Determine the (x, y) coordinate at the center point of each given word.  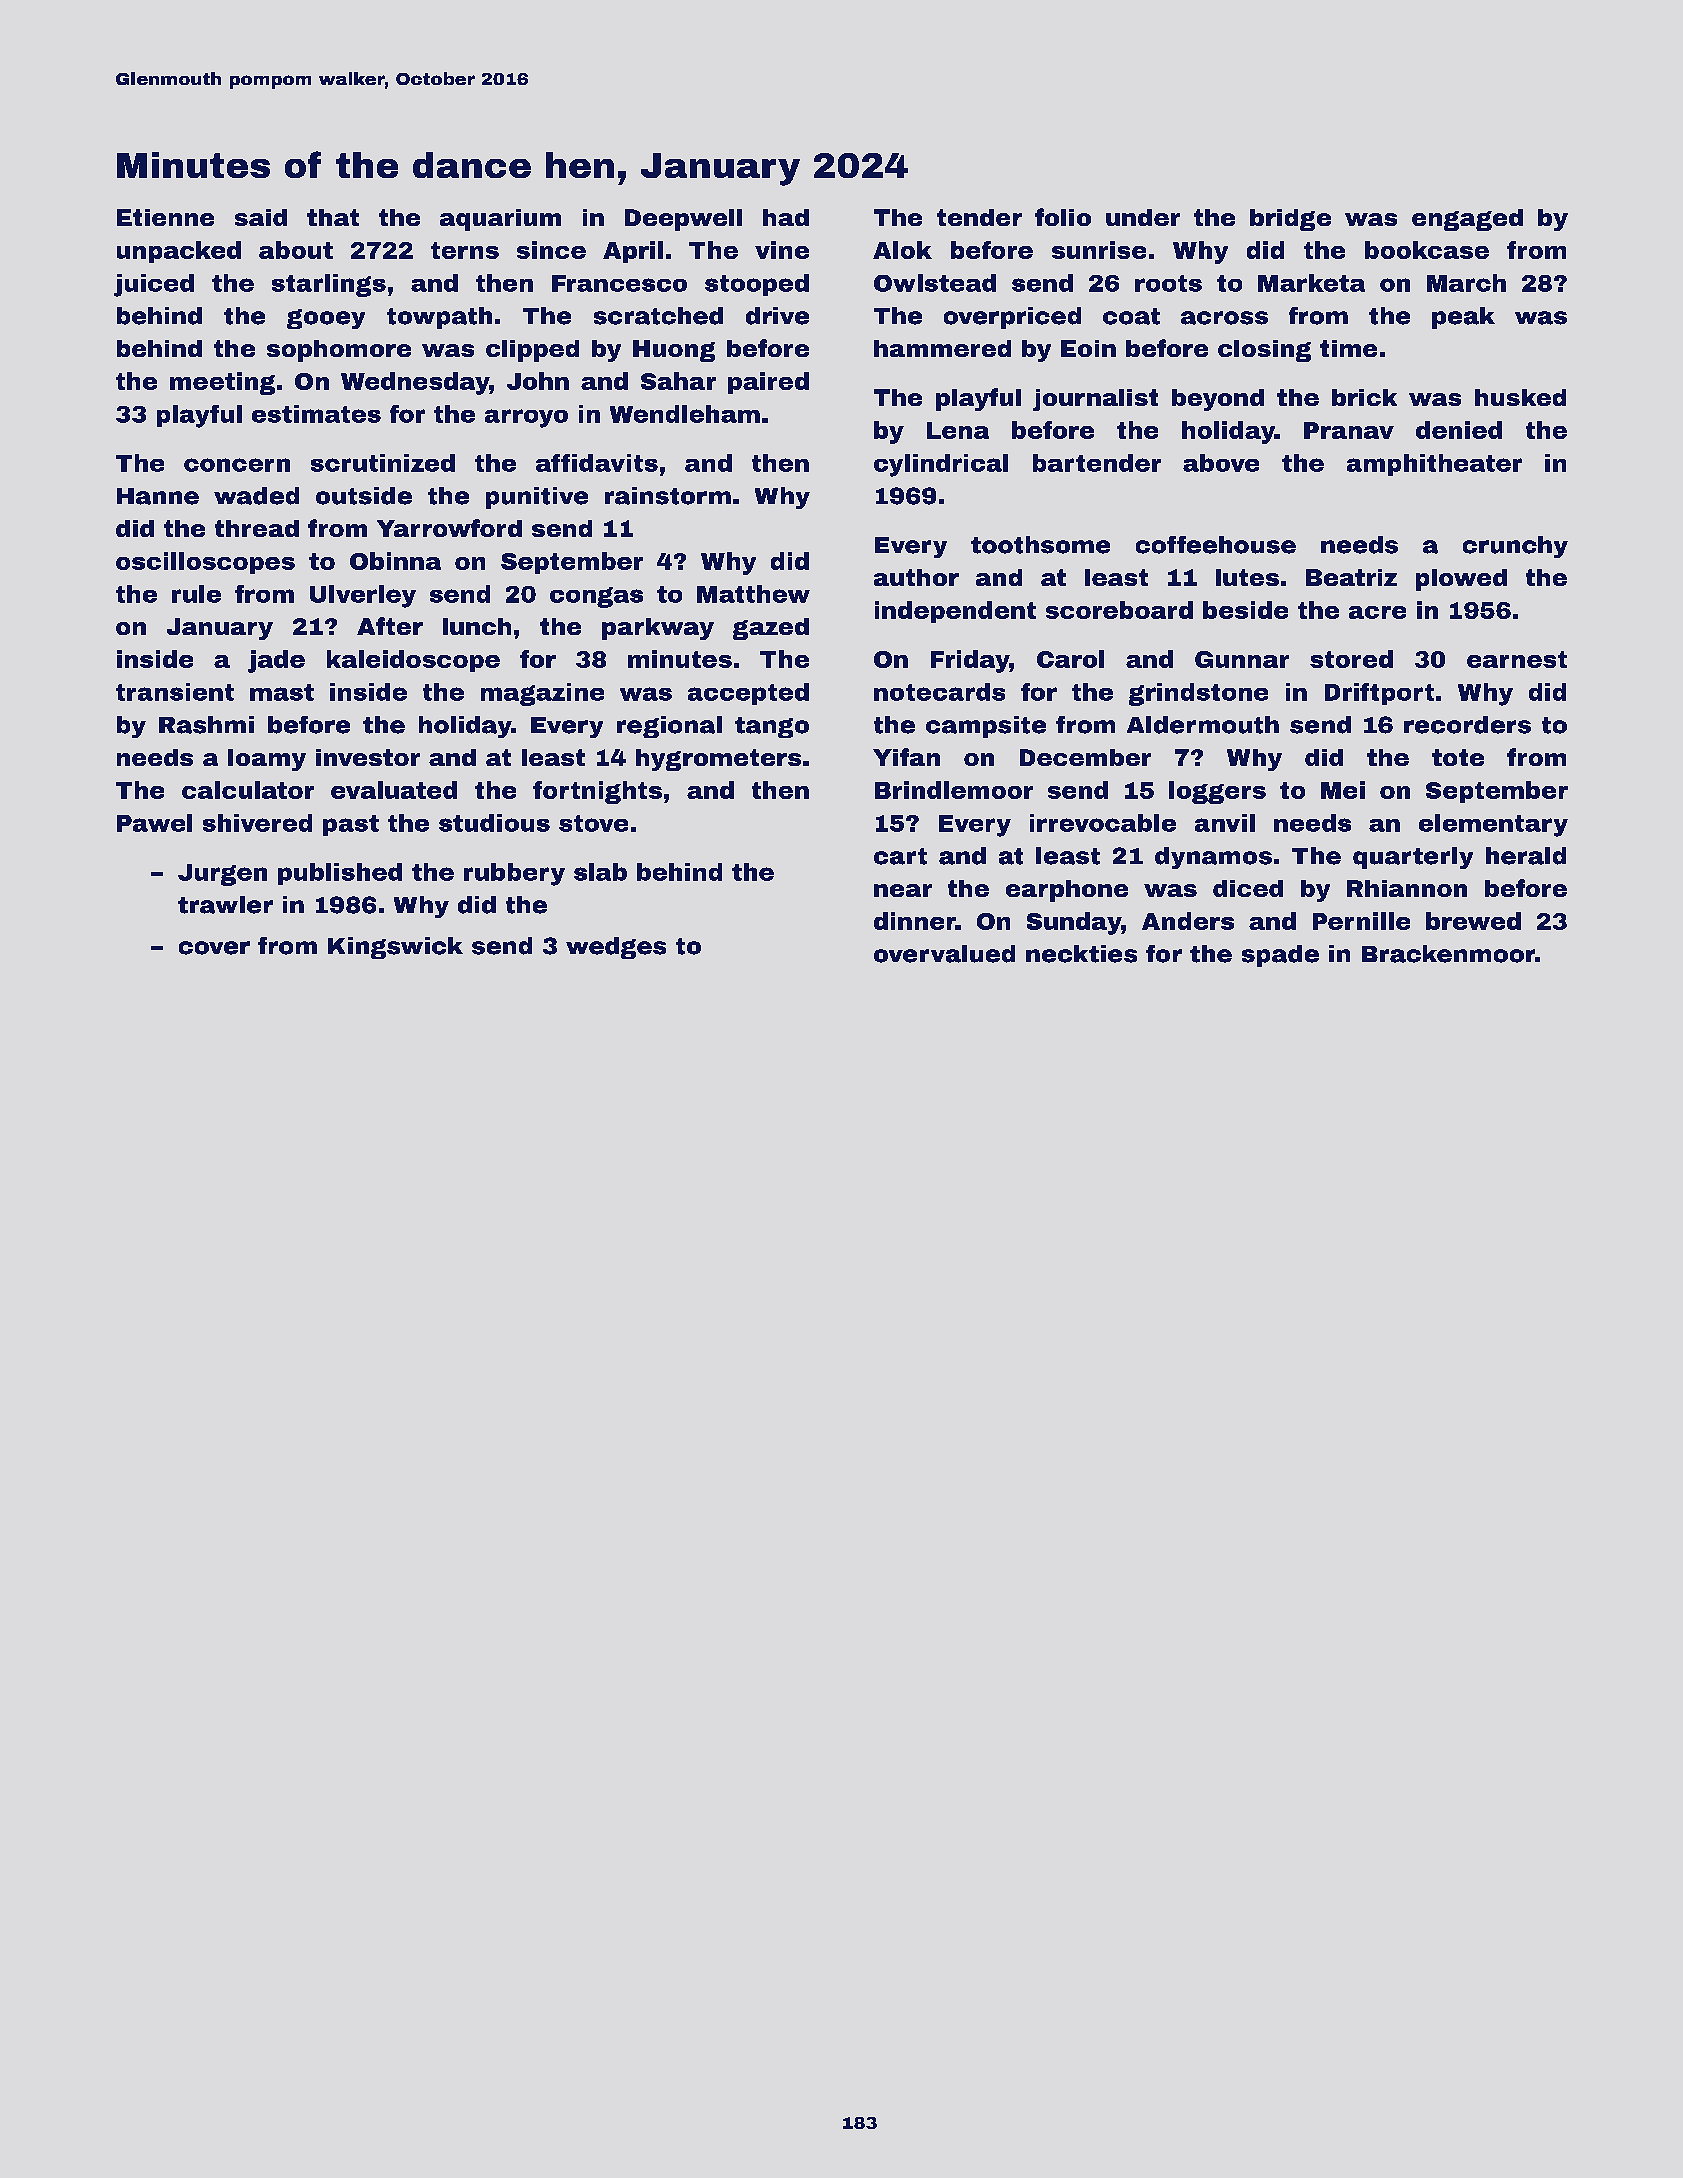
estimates (316, 414)
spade (1280, 956)
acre (1377, 612)
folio (1063, 217)
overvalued (944, 954)
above (1221, 463)
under (1143, 217)
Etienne (165, 217)
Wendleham (685, 414)
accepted (748, 694)
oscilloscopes (205, 563)
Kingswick (395, 948)
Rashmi (206, 725)
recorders (1467, 725)
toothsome (1040, 545)
